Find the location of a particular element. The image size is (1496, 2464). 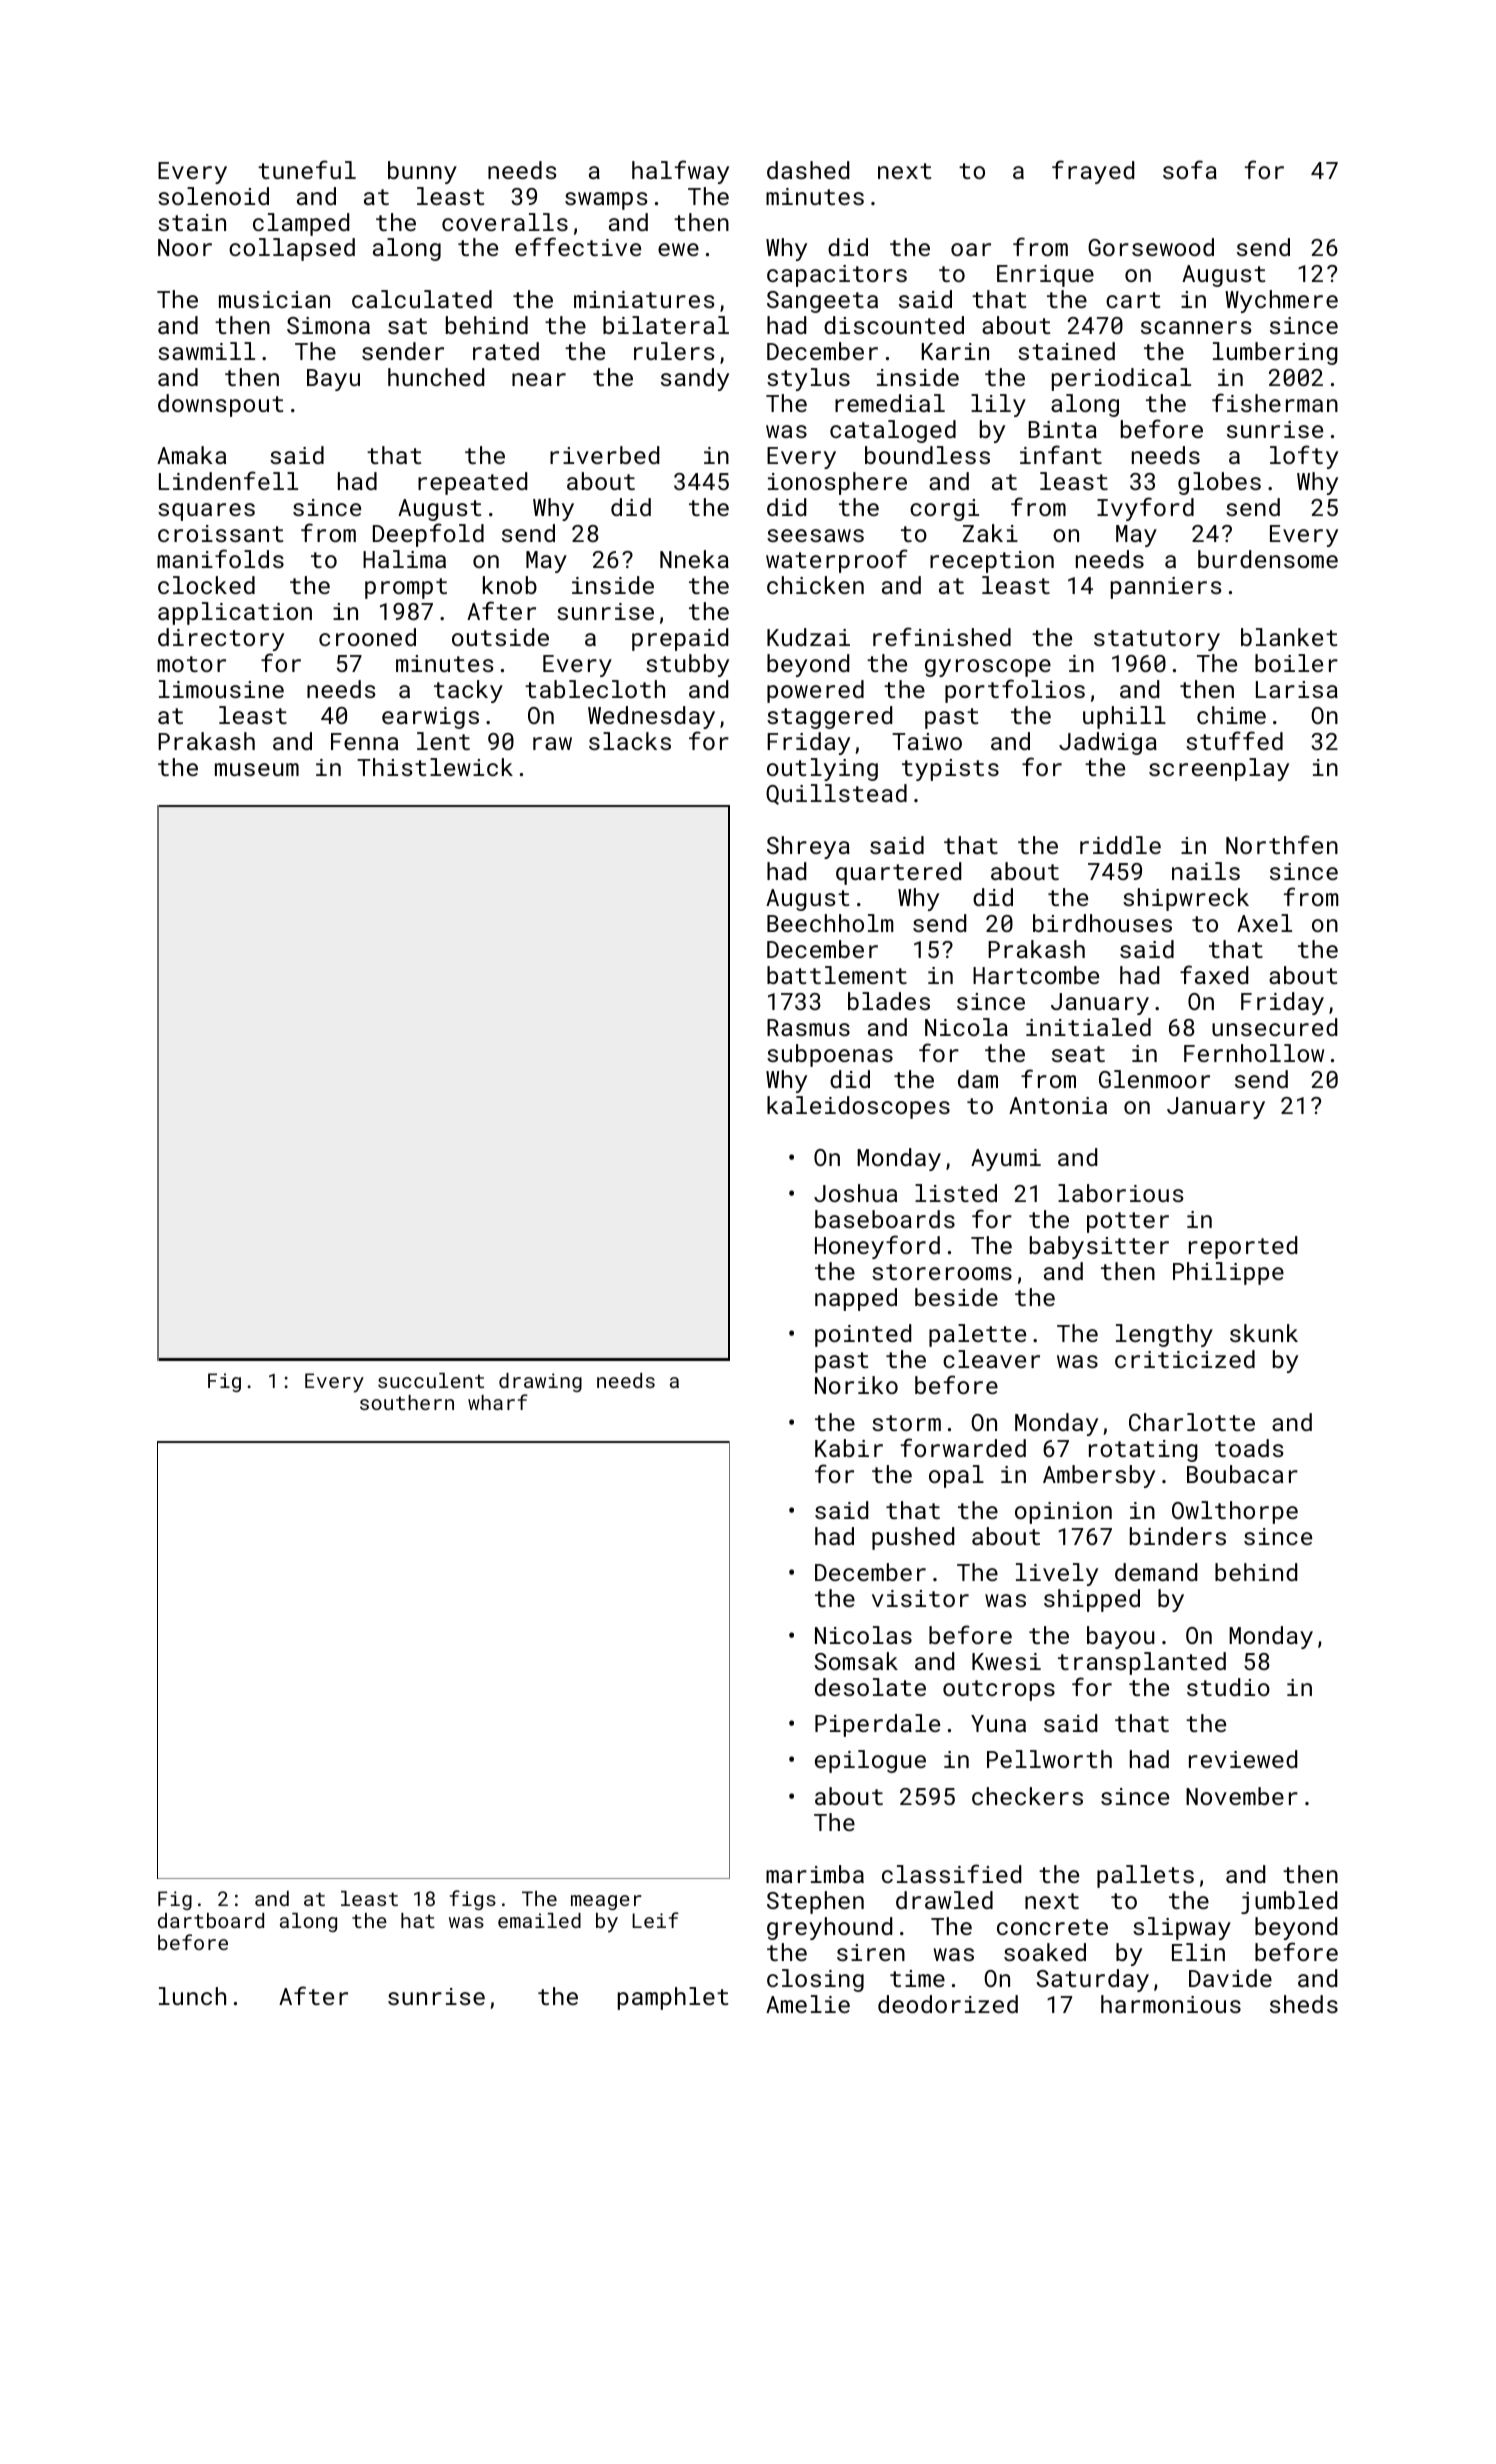

Beechholm is located at coordinates (830, 923).
